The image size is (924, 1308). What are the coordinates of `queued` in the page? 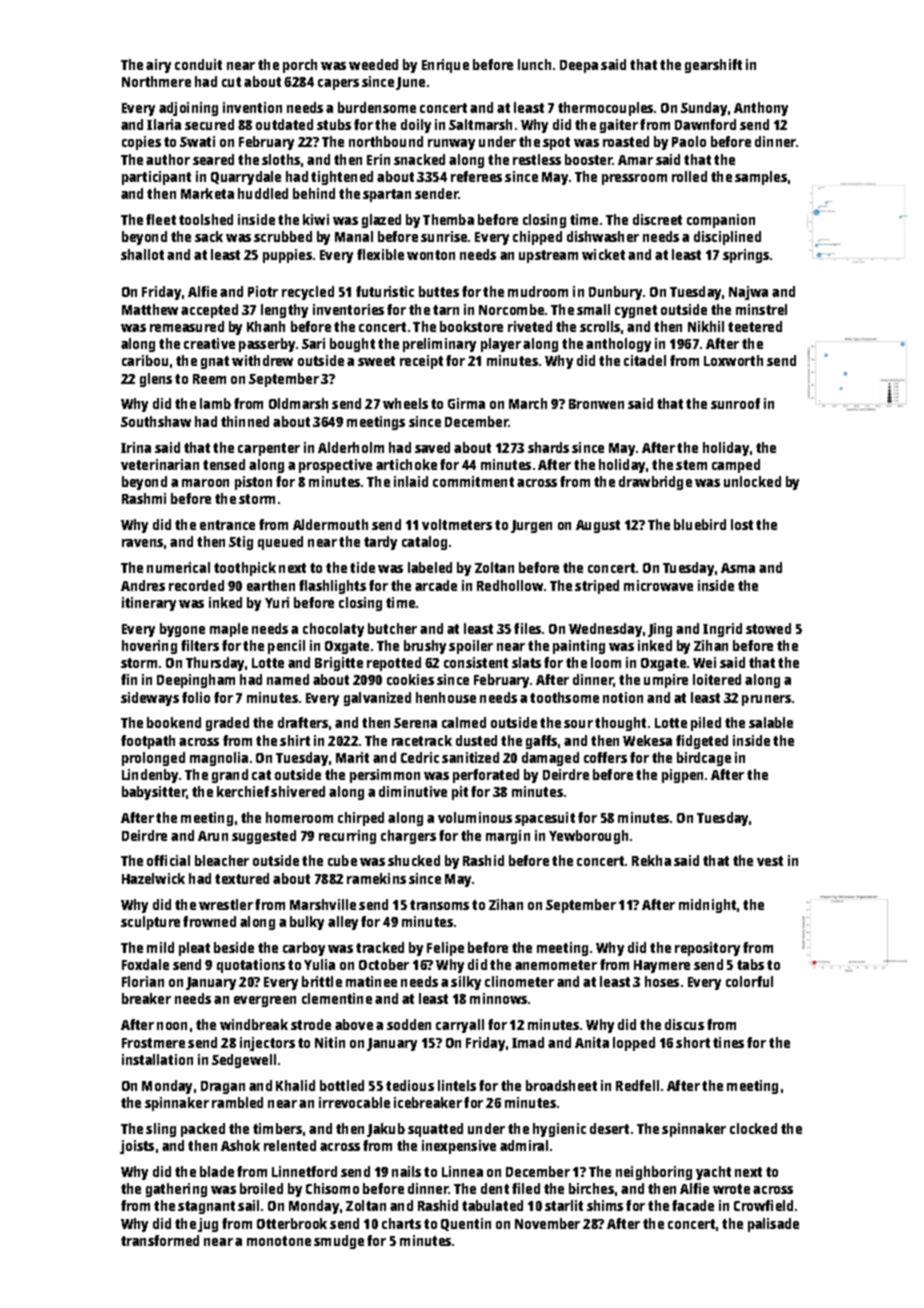 It's located at (280, 543).
